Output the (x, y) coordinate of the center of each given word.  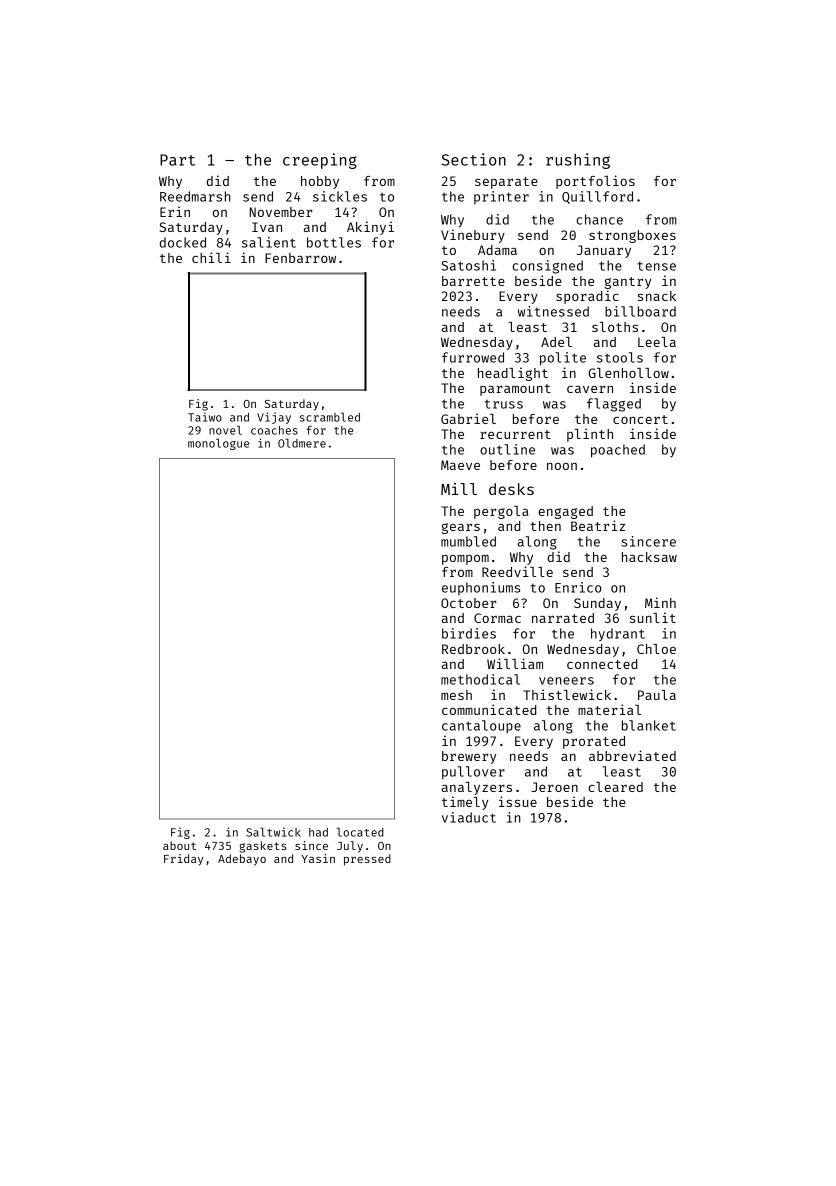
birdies (469, 633)
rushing (578, 161)
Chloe (656, 649)
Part (177, 160)
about (179, 845)
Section (474, 159)
